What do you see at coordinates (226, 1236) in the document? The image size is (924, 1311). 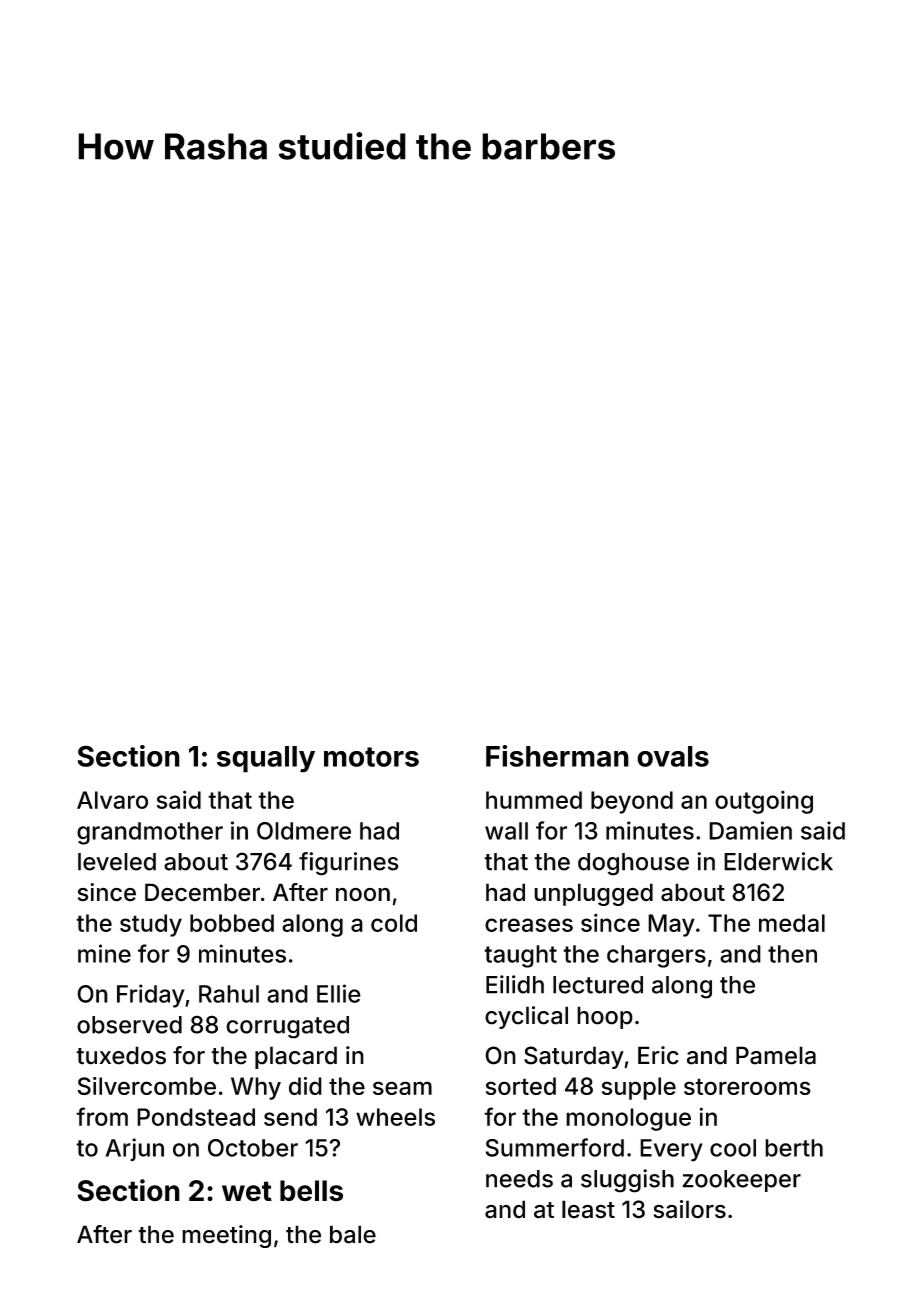 I see `meeting` at bounding box center [226, 1236].
